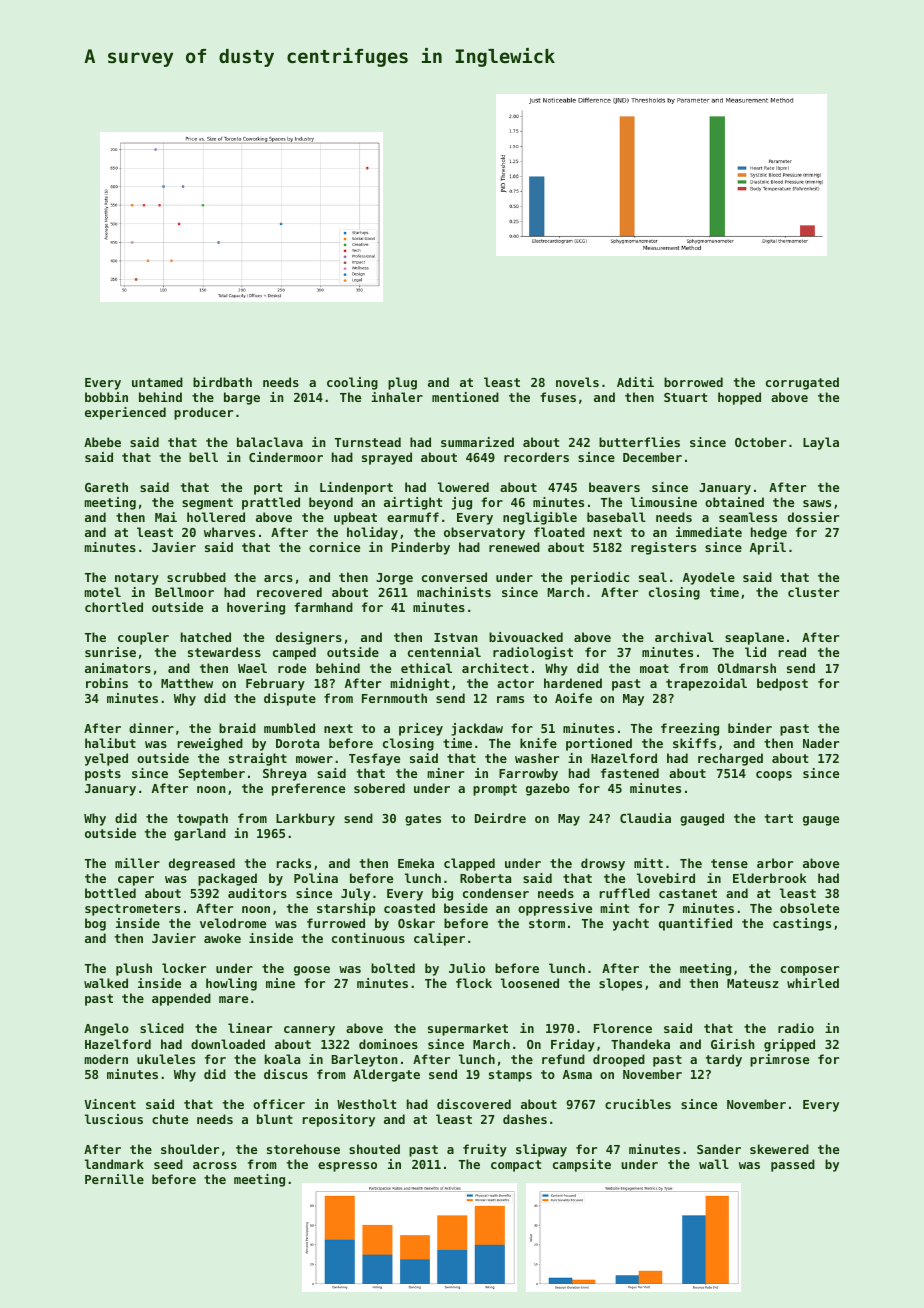  I want to click on mentioned, so click(465, 397).
